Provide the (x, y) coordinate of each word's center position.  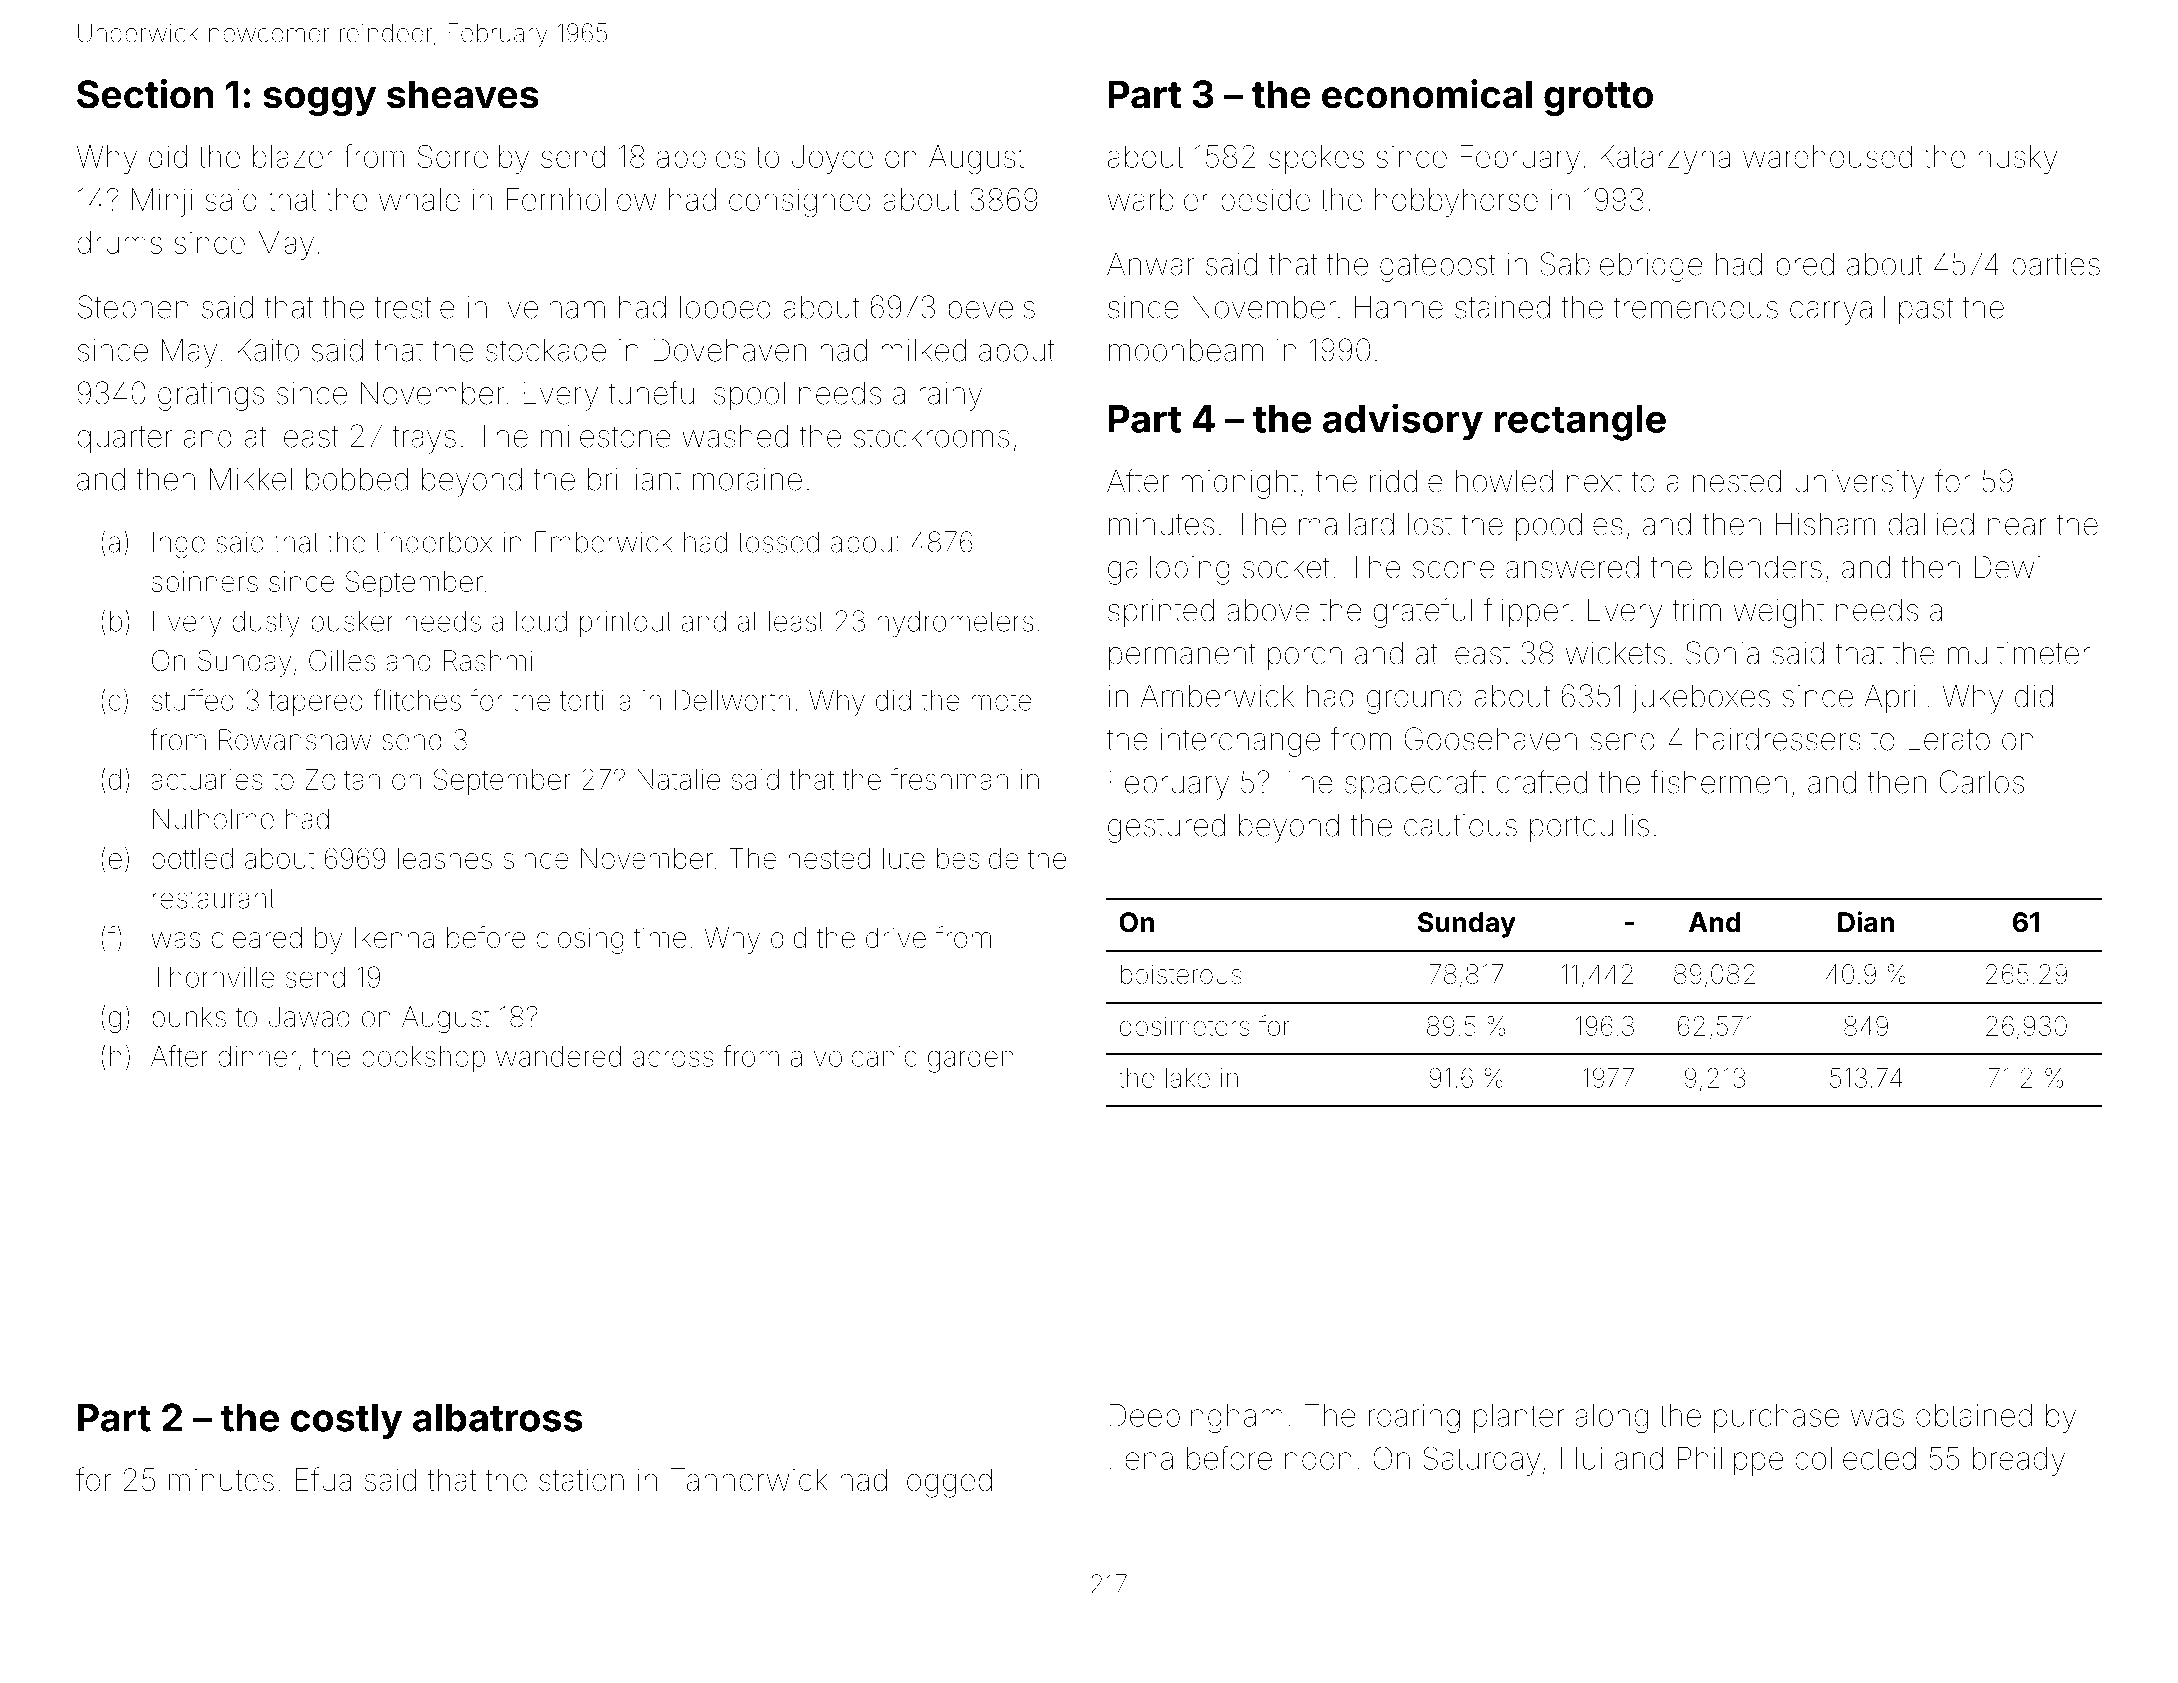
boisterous (1181, 974)
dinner (257, 1056)
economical (1427, 94)
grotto (1598, 99)
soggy (320, 101)
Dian (1866, 922)
